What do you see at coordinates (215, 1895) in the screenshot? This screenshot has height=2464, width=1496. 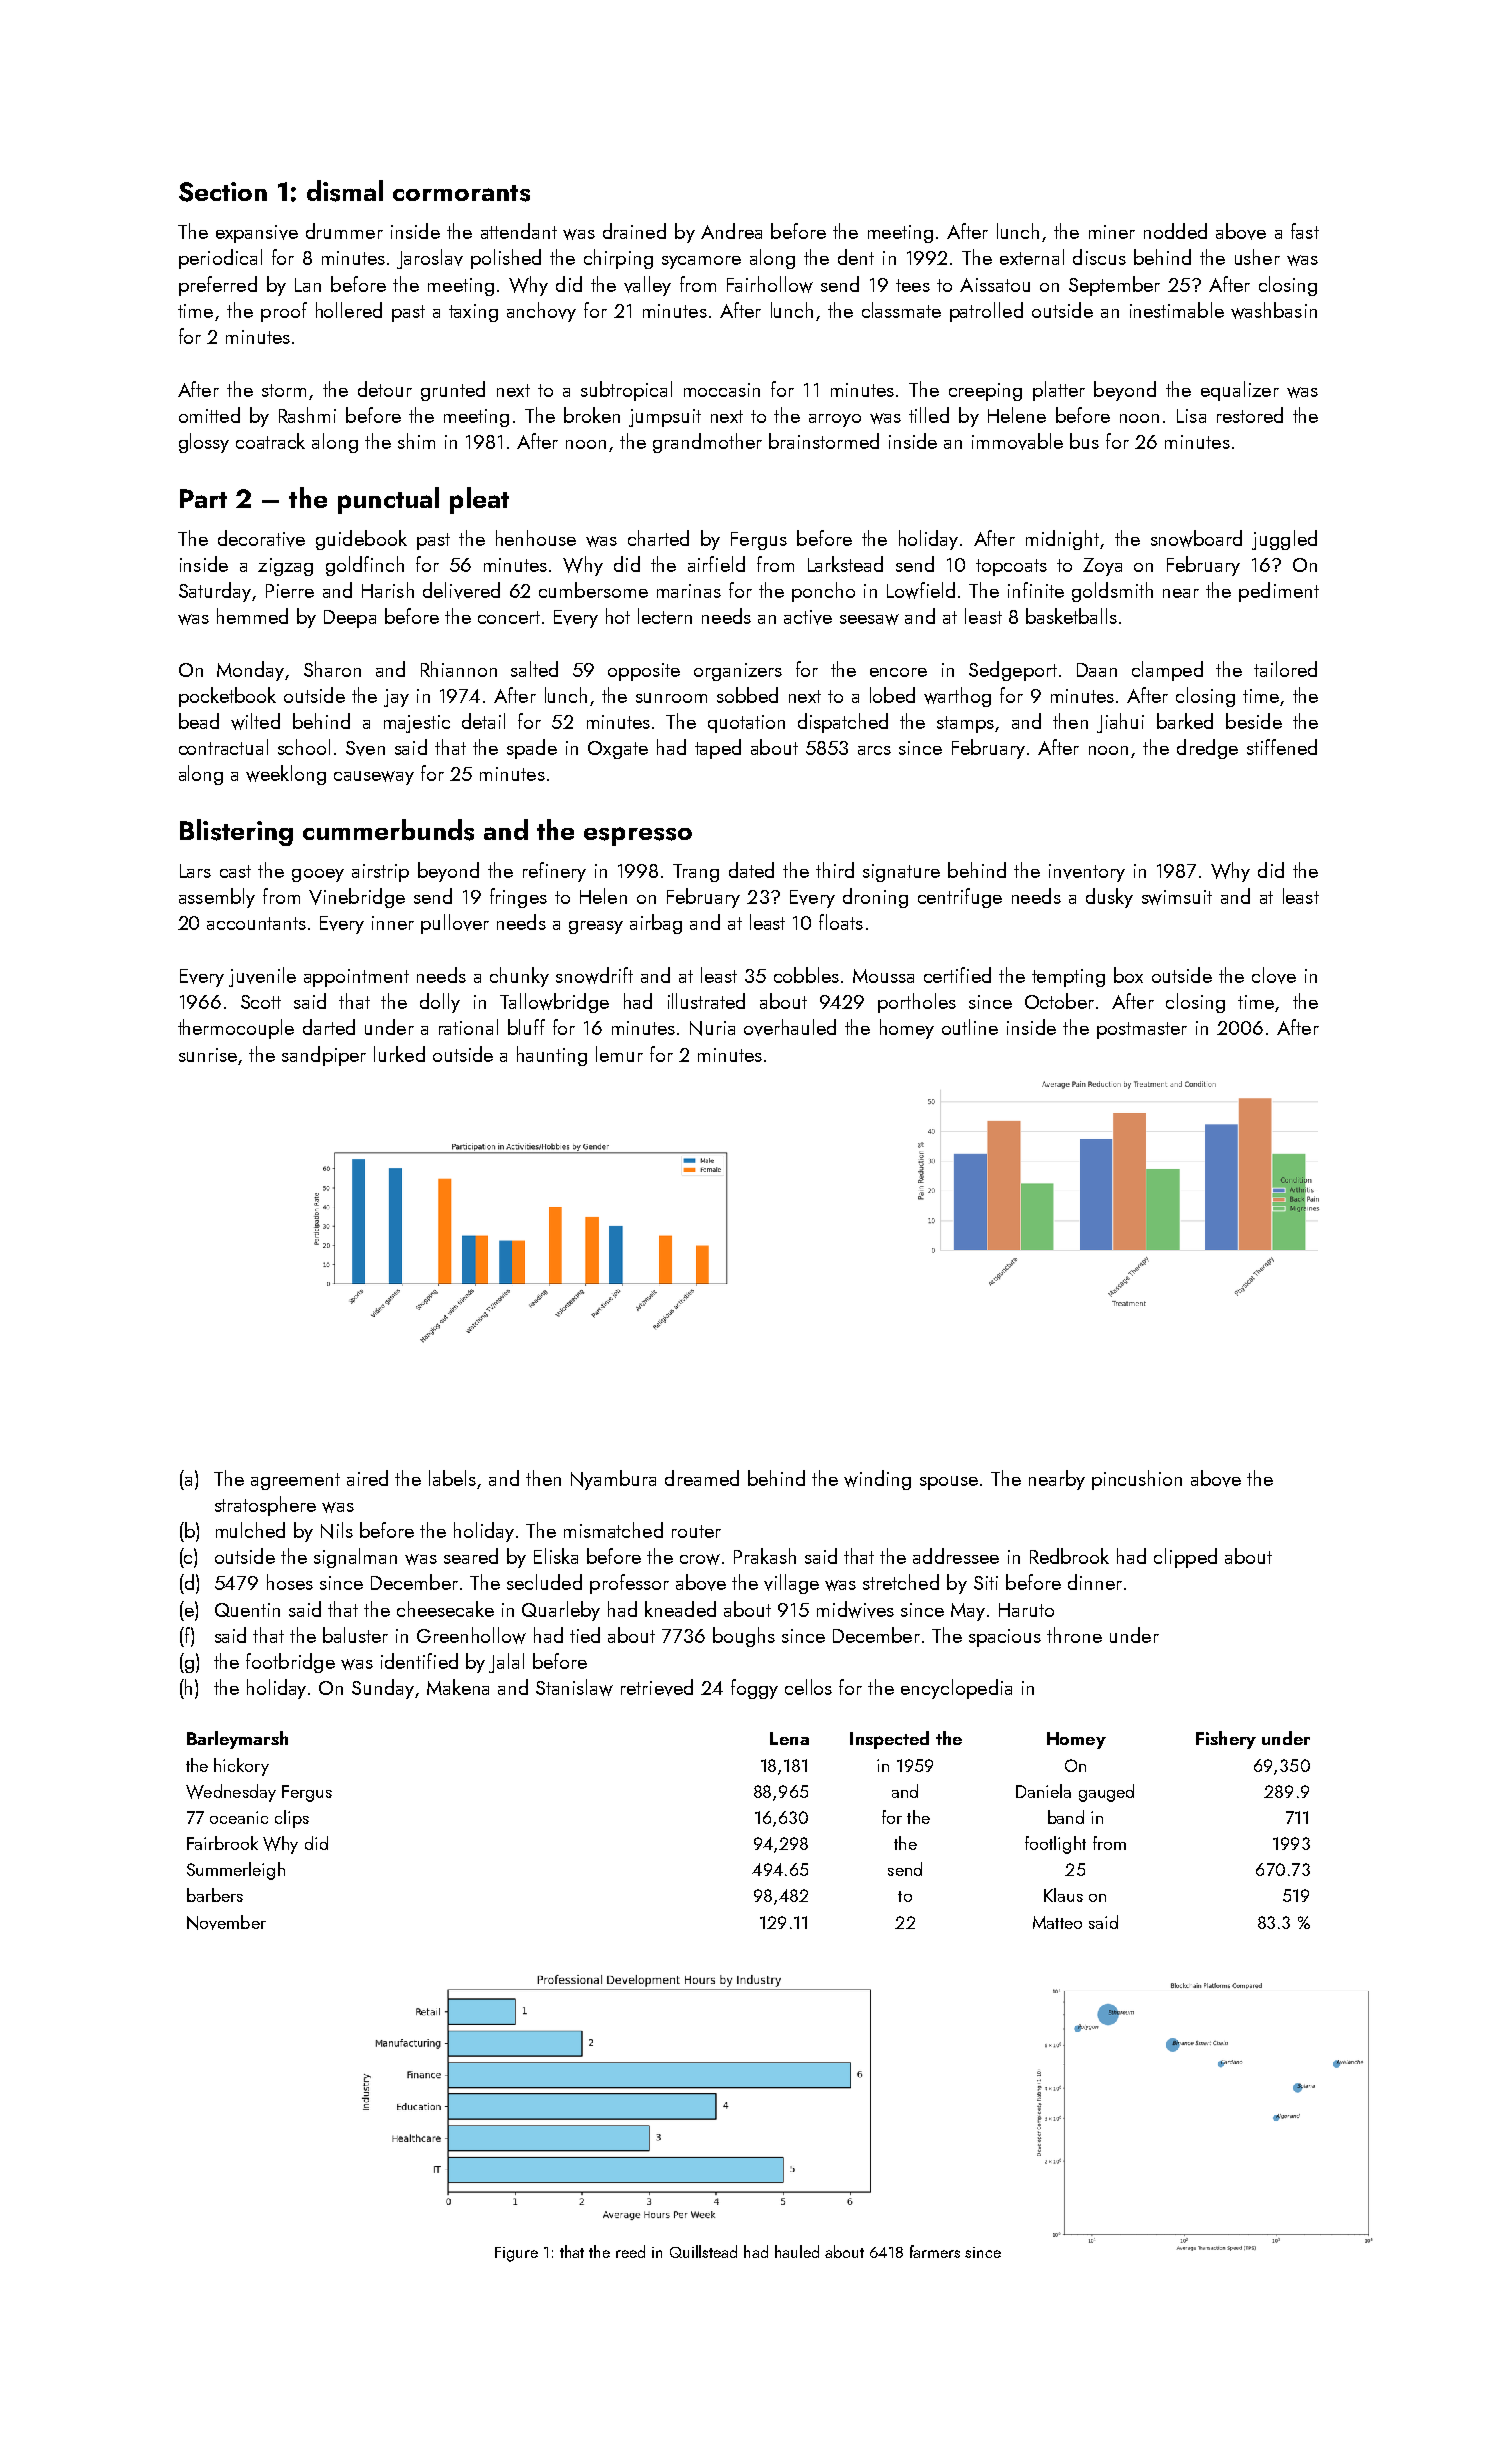 I see `barbers` at bounding box center [215, 1895].
